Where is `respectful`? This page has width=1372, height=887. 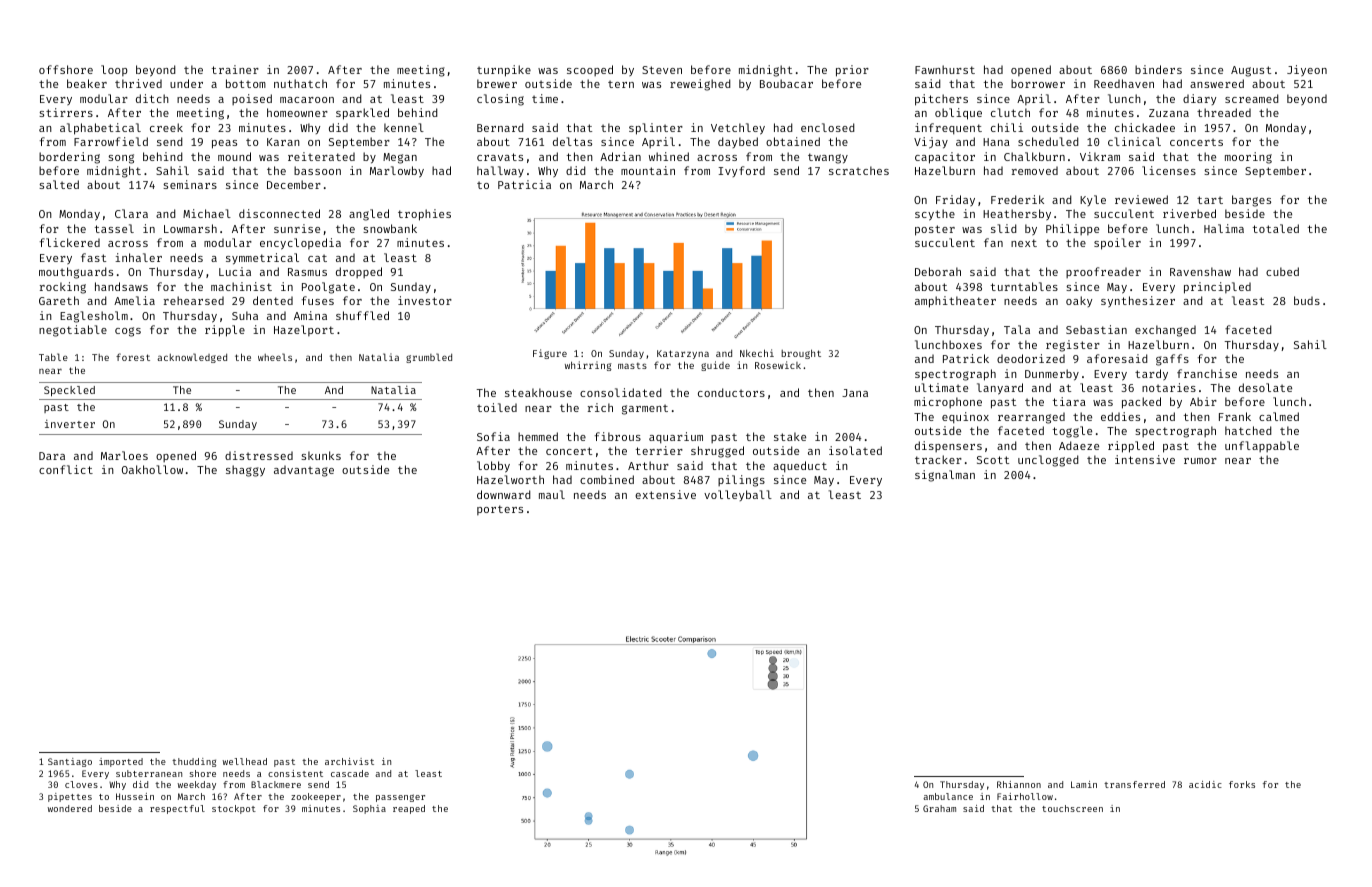
respectful is located at coordinates (177, 809).
